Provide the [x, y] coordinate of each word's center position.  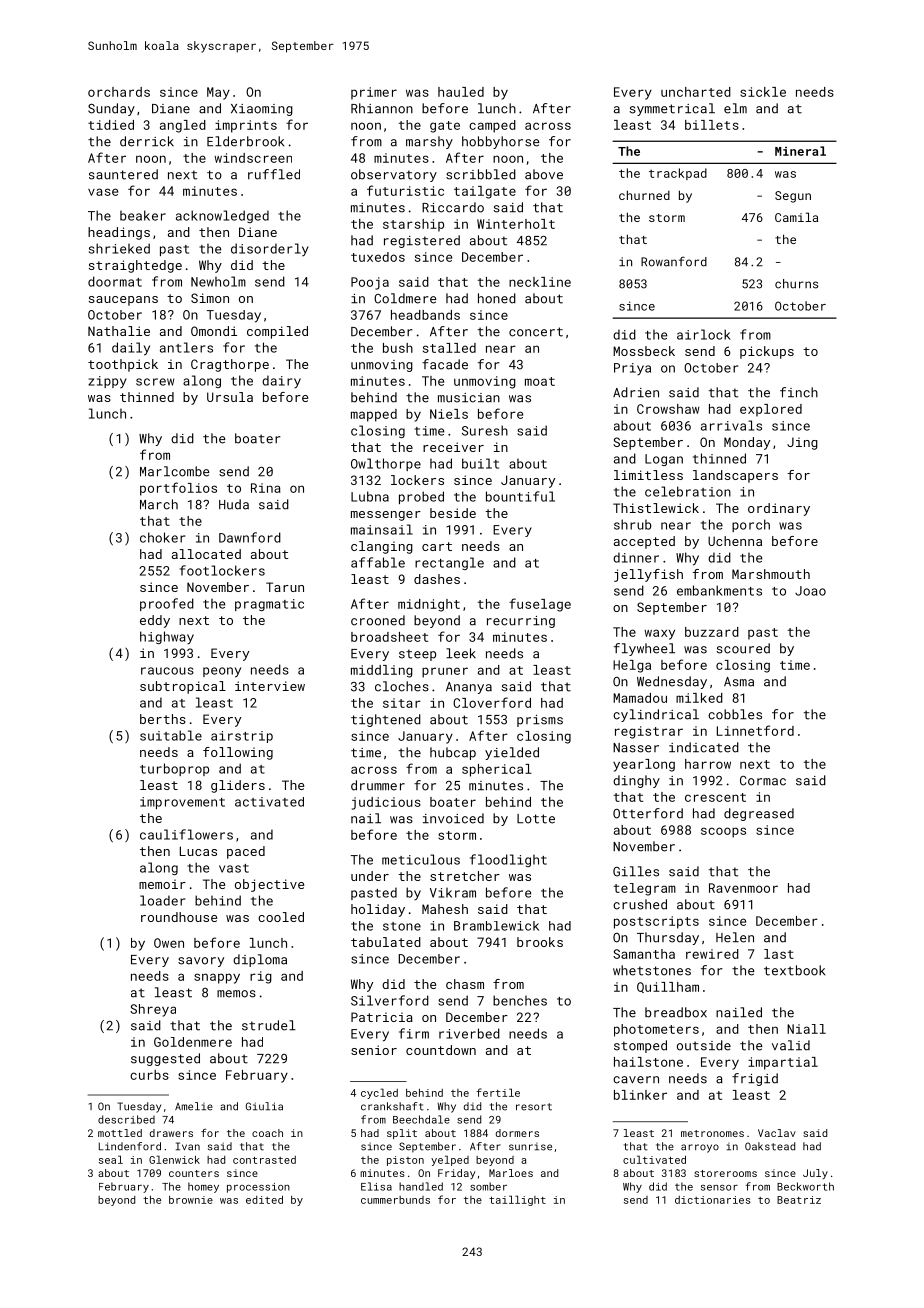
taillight [517, 1200]
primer [374, 93]
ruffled [274, 174]
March [159, 504]
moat [540, 381]
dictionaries [713, 1200]
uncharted [696, 92]
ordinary [779, 509]
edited [264, 1199]
